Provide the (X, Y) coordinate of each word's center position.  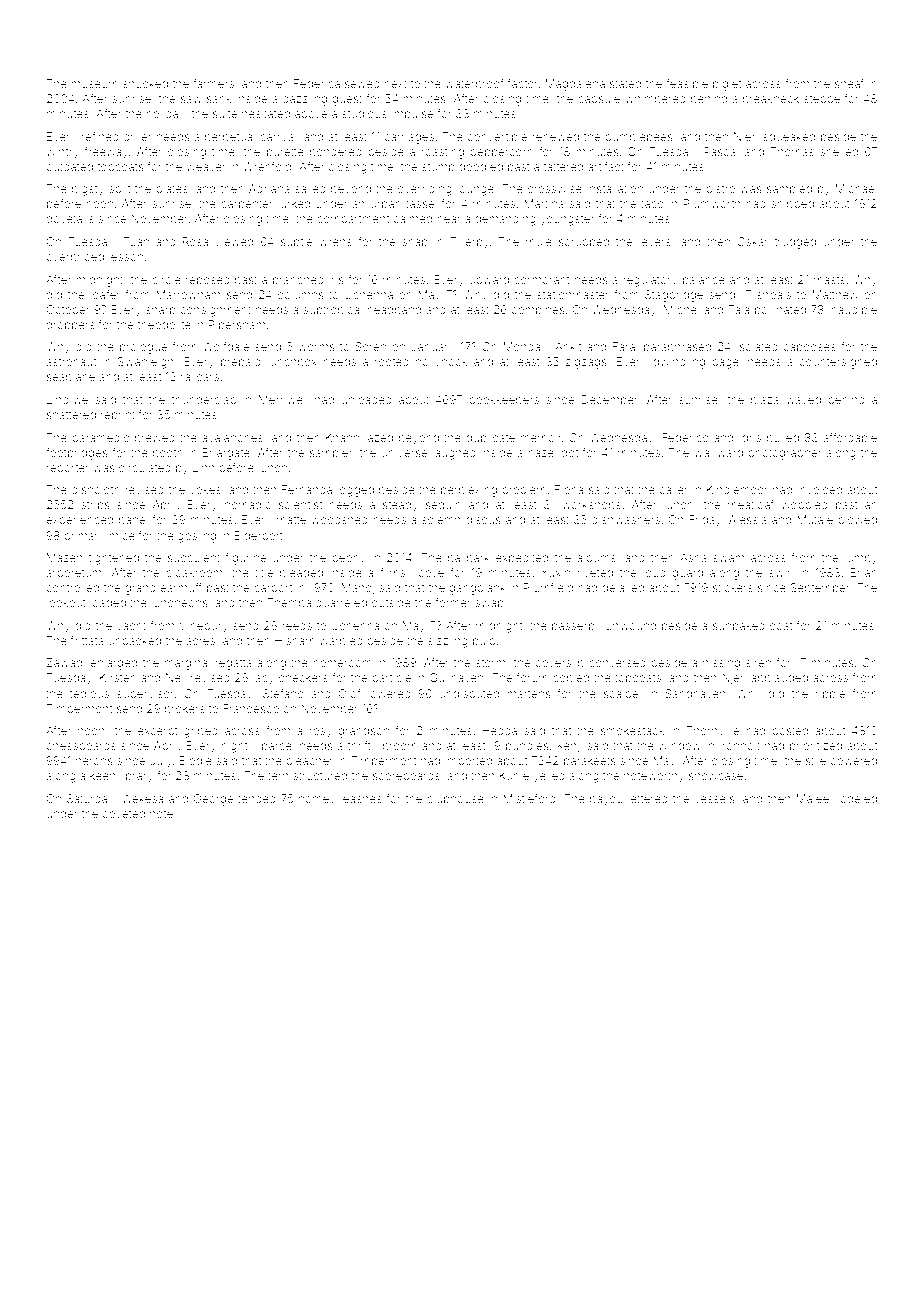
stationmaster (573, 294)
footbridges (77, 454)
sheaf (849, 83)
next (395, 84)
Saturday (90, 800)
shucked (145, 83)
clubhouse (455, 798)
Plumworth (712, 203)
